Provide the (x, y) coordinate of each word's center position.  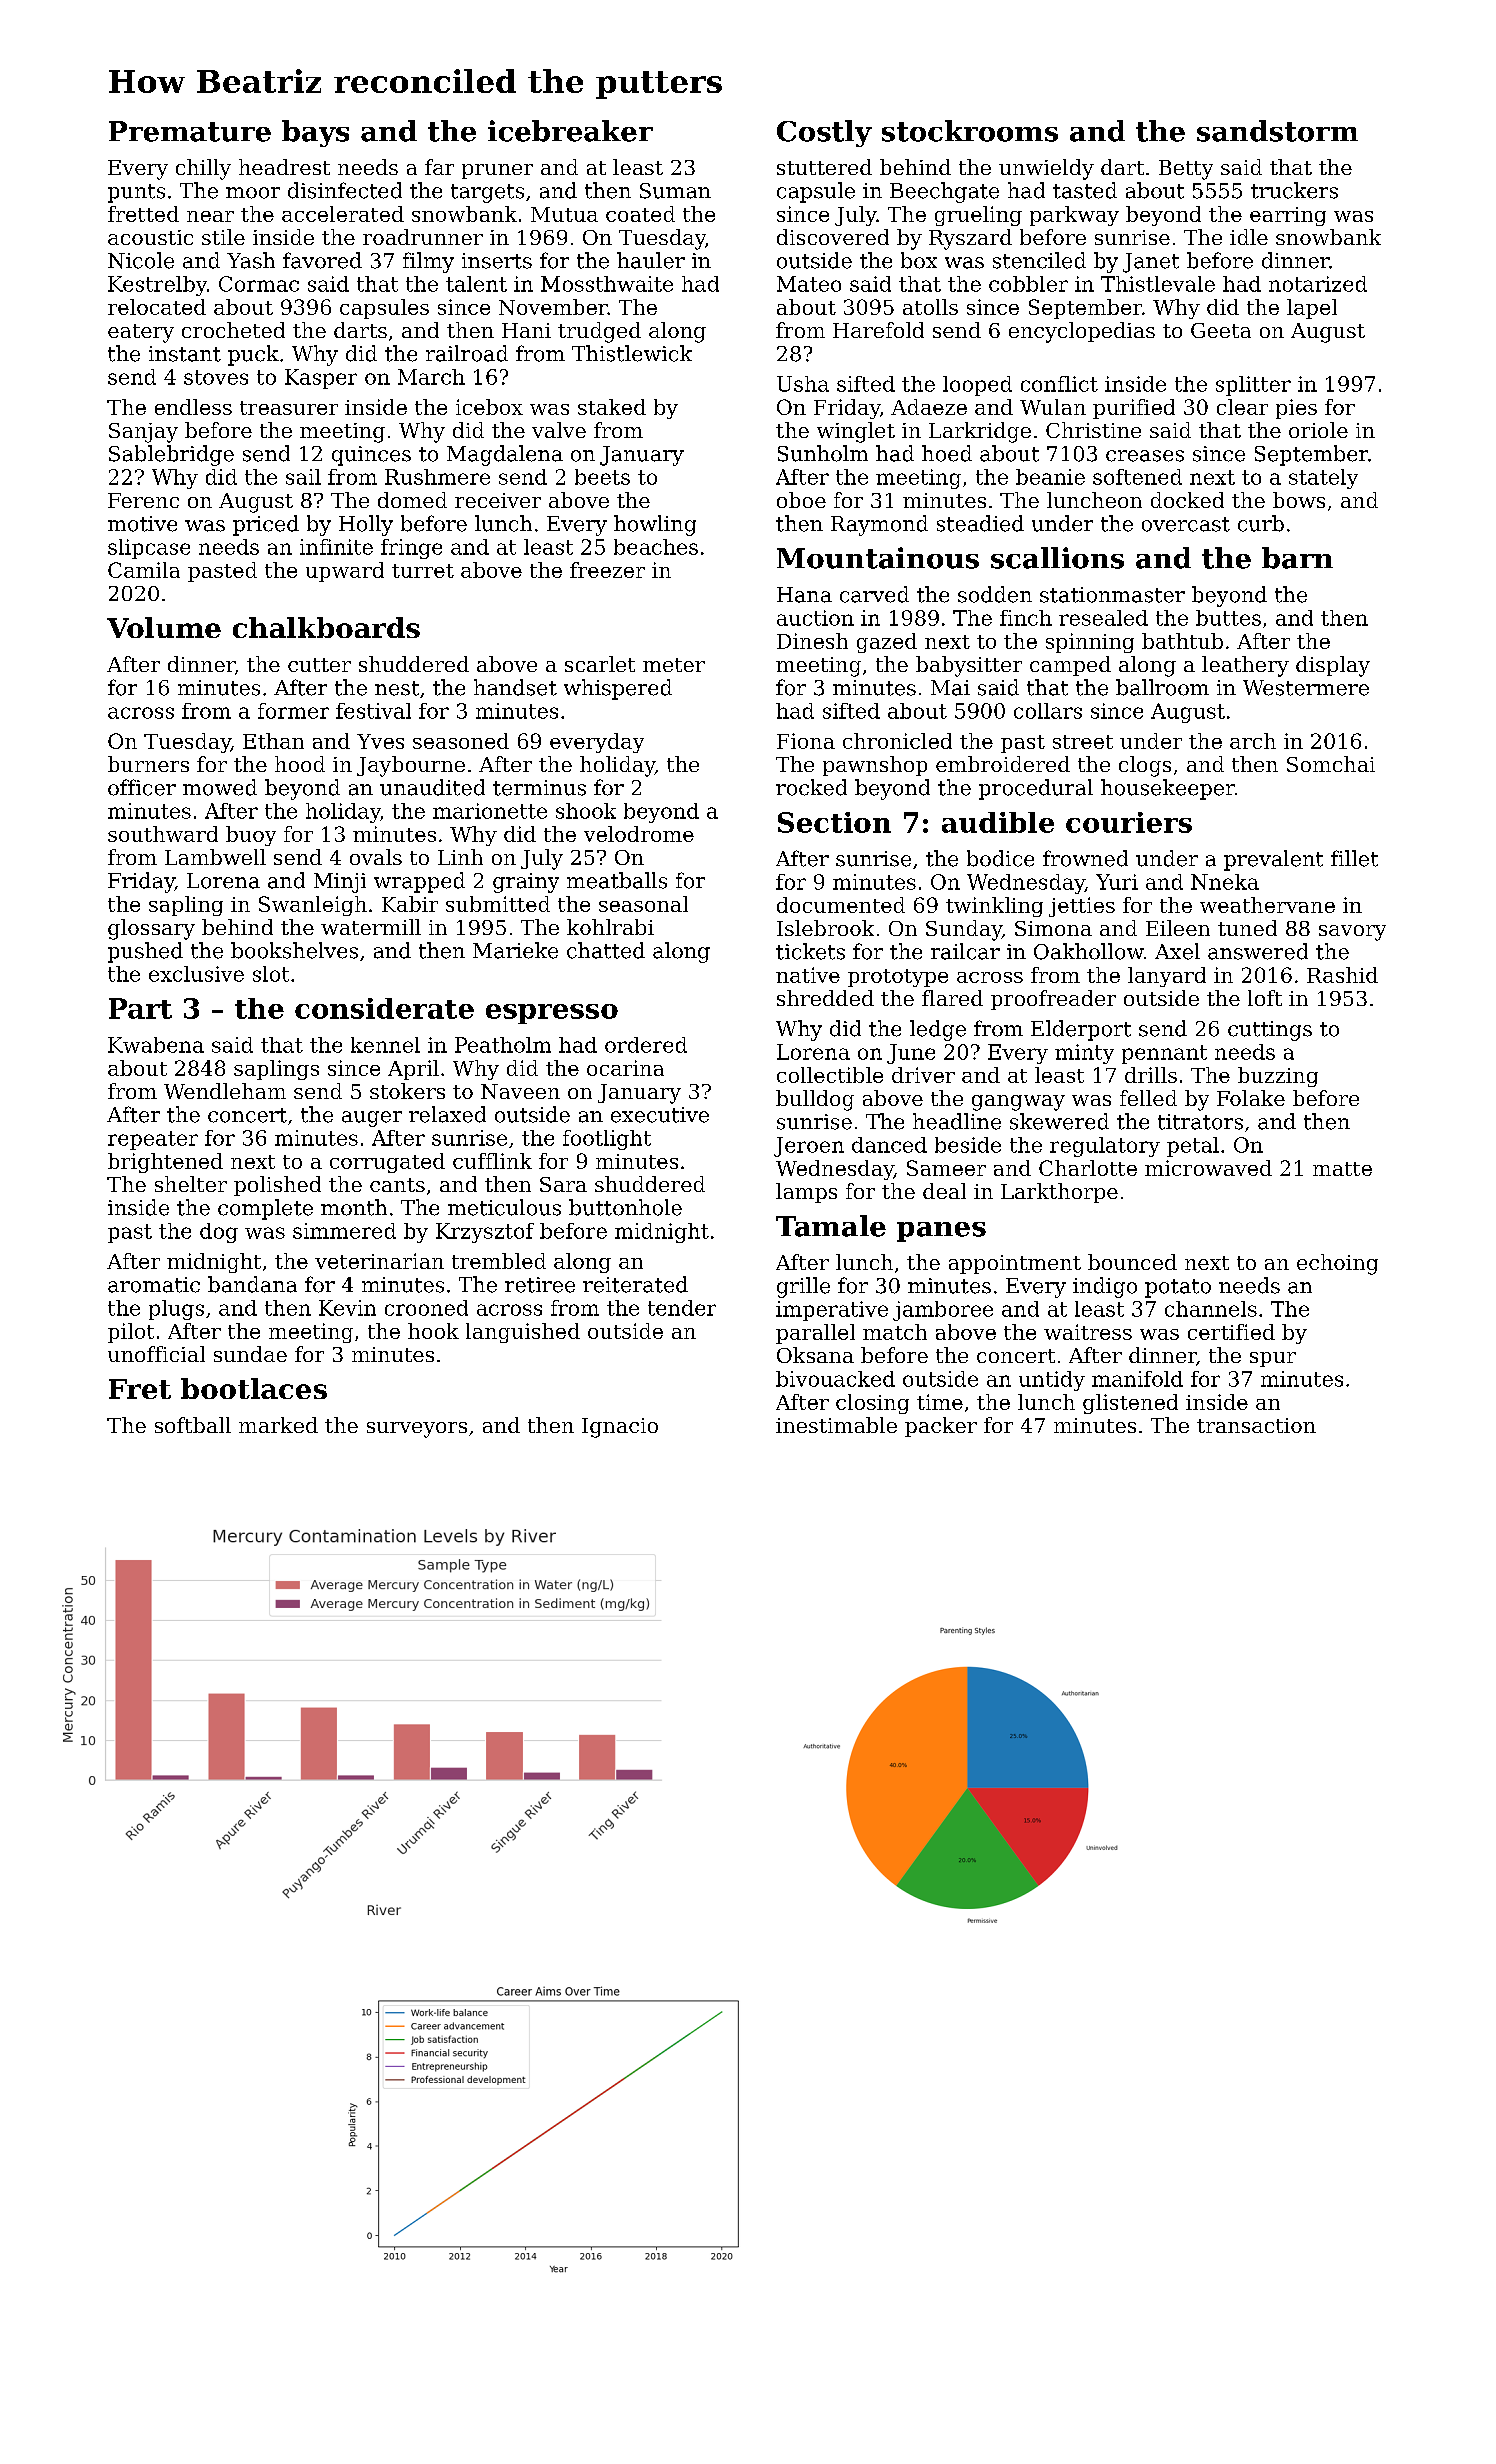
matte (1342, 1169)
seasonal (643, 904)
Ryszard (970, 239)
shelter (191, 1184)
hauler (651, 260)
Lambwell (215, 857)
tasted (1085, 190)
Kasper (321, 379)
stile (223, 237)
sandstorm (1277, 131)
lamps (806, 1193)
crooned (426, 1308)
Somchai (1331, 764)
